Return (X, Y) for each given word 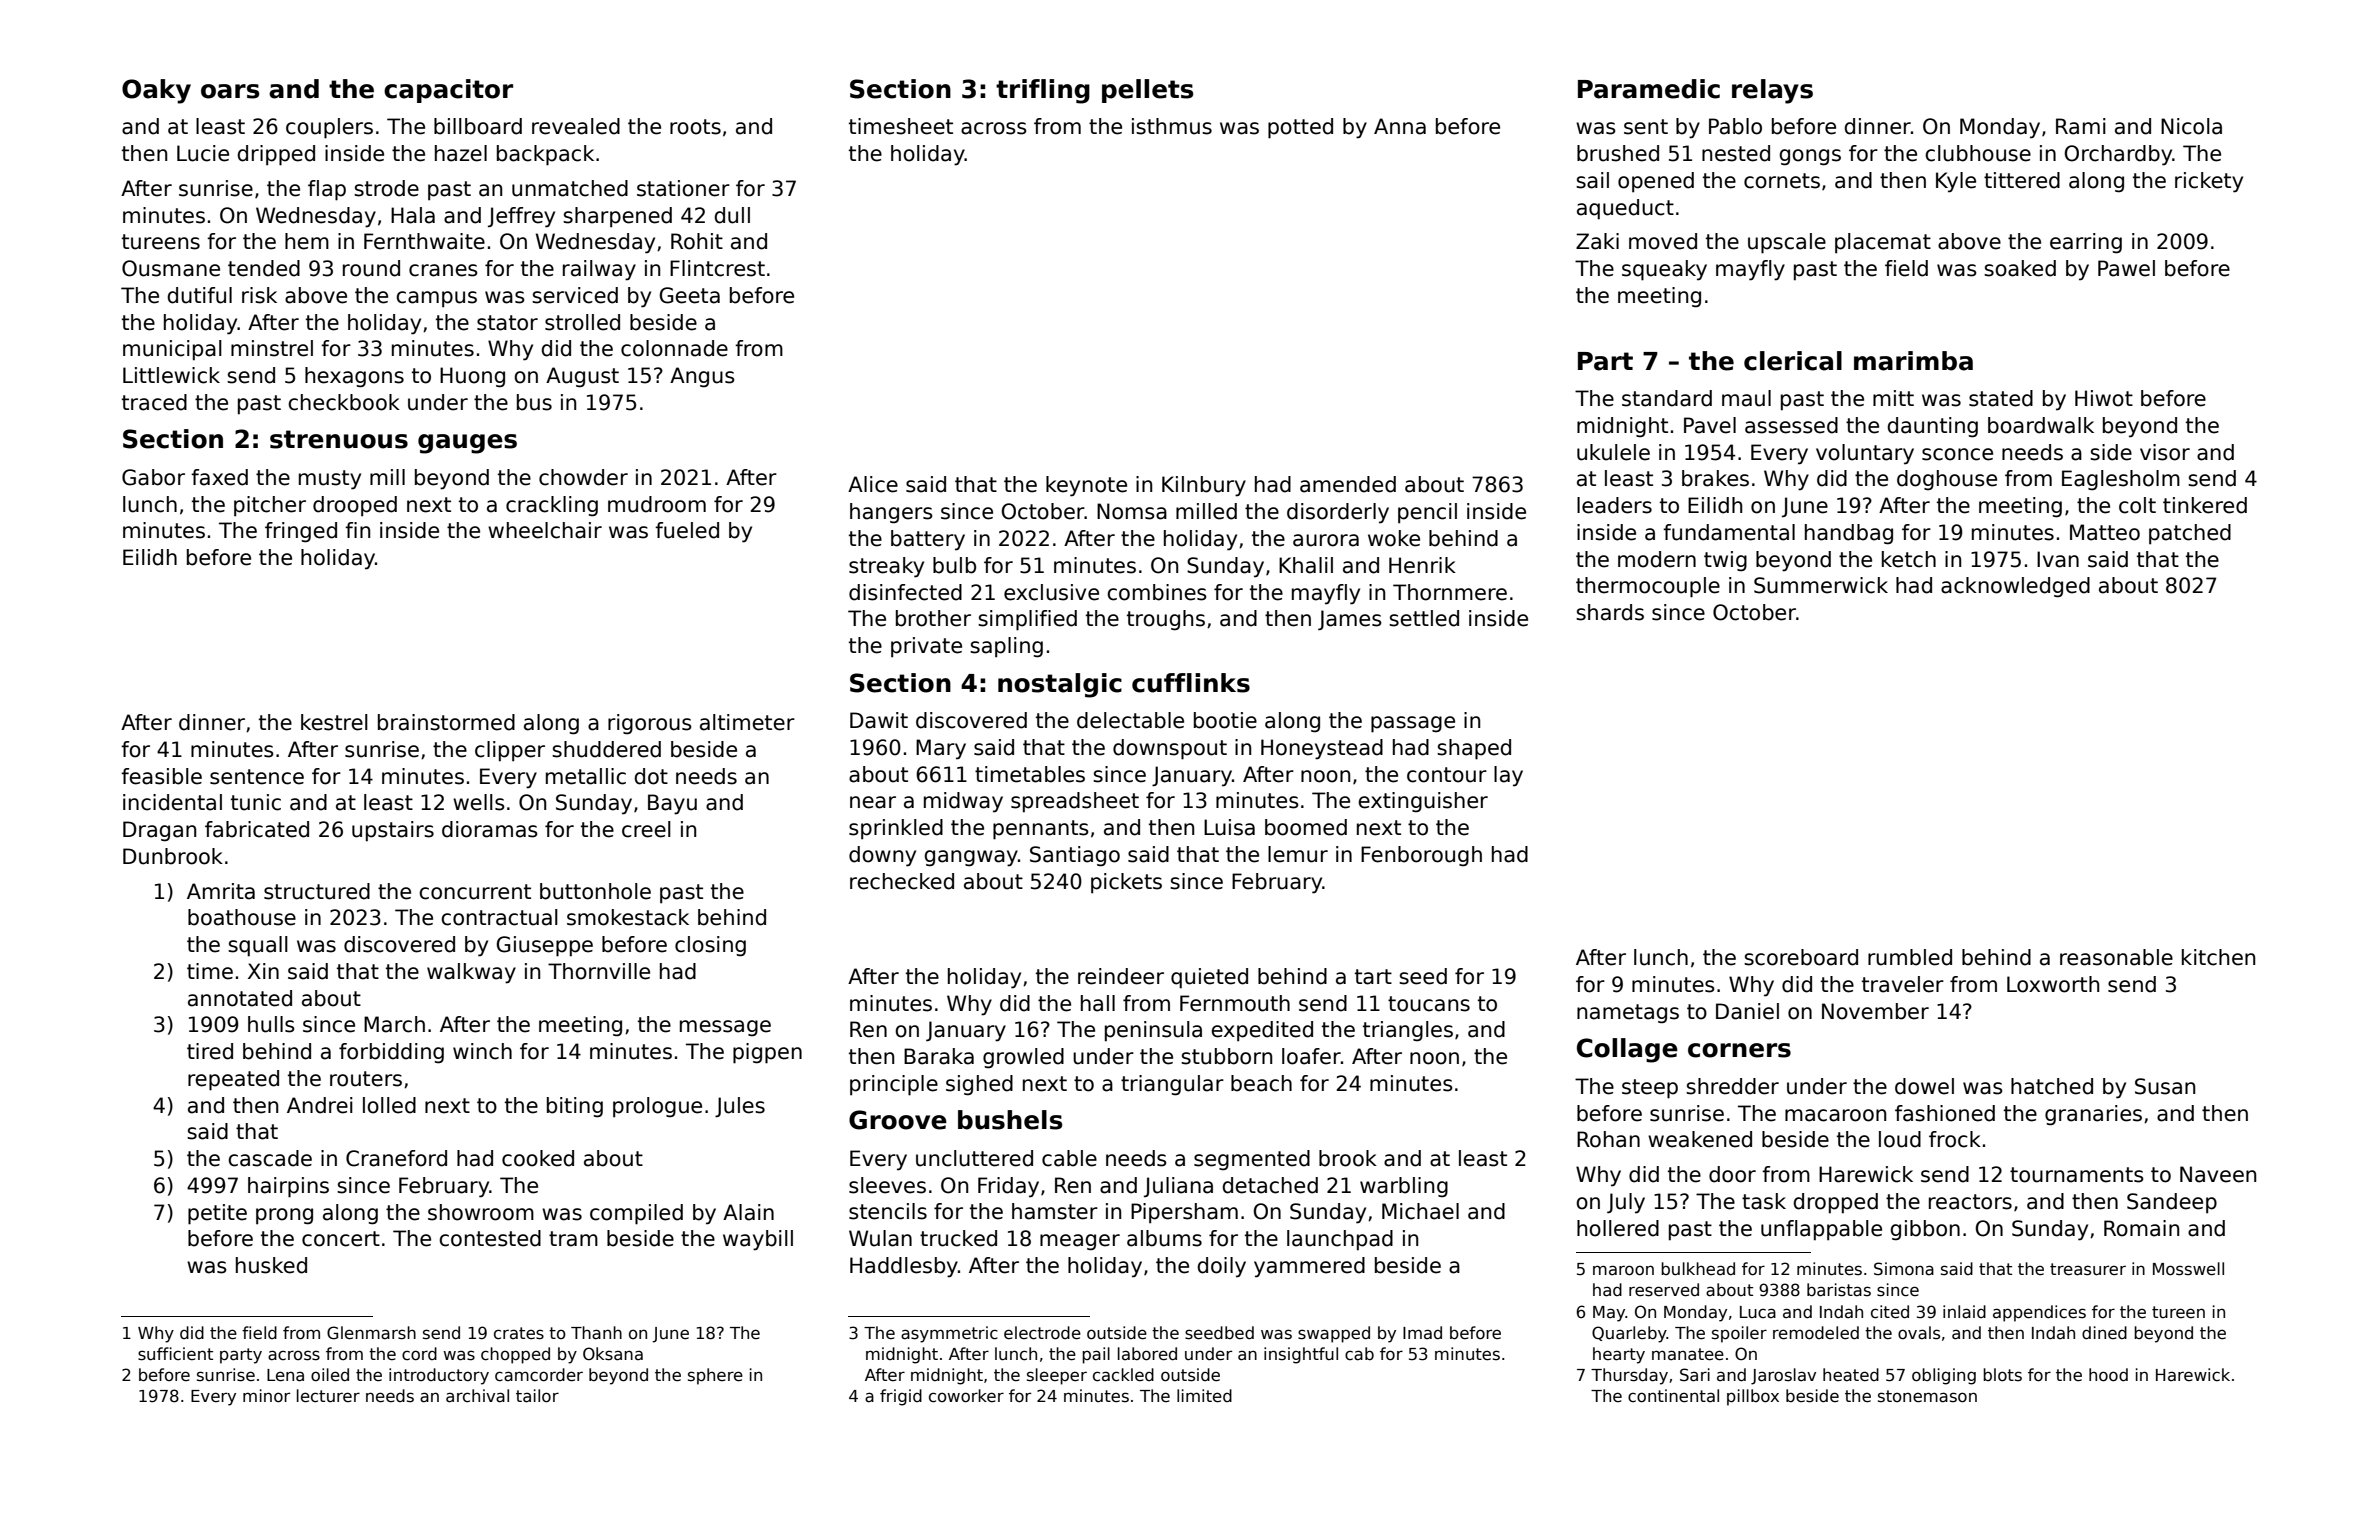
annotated (240, 998)
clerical (1793, 361)
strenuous (339, 439)
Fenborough (1421, 856)
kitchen (2218, 957)
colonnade (674, 348)
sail (1592, 180)
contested (490, 1238)
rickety (2209, 182)
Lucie (203, 153)
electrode (1042, 1333)
